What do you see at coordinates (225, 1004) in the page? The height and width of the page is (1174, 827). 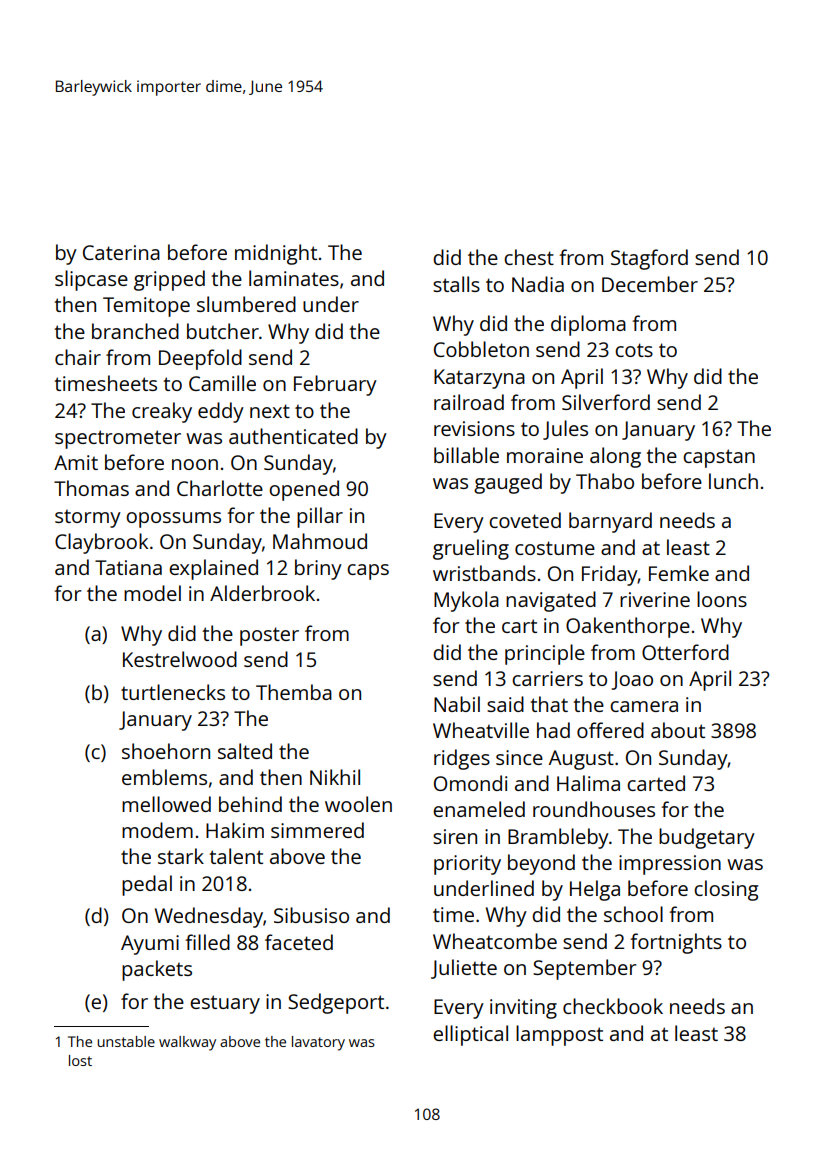 I see `estuary` at bounding box center [225, 1004].
